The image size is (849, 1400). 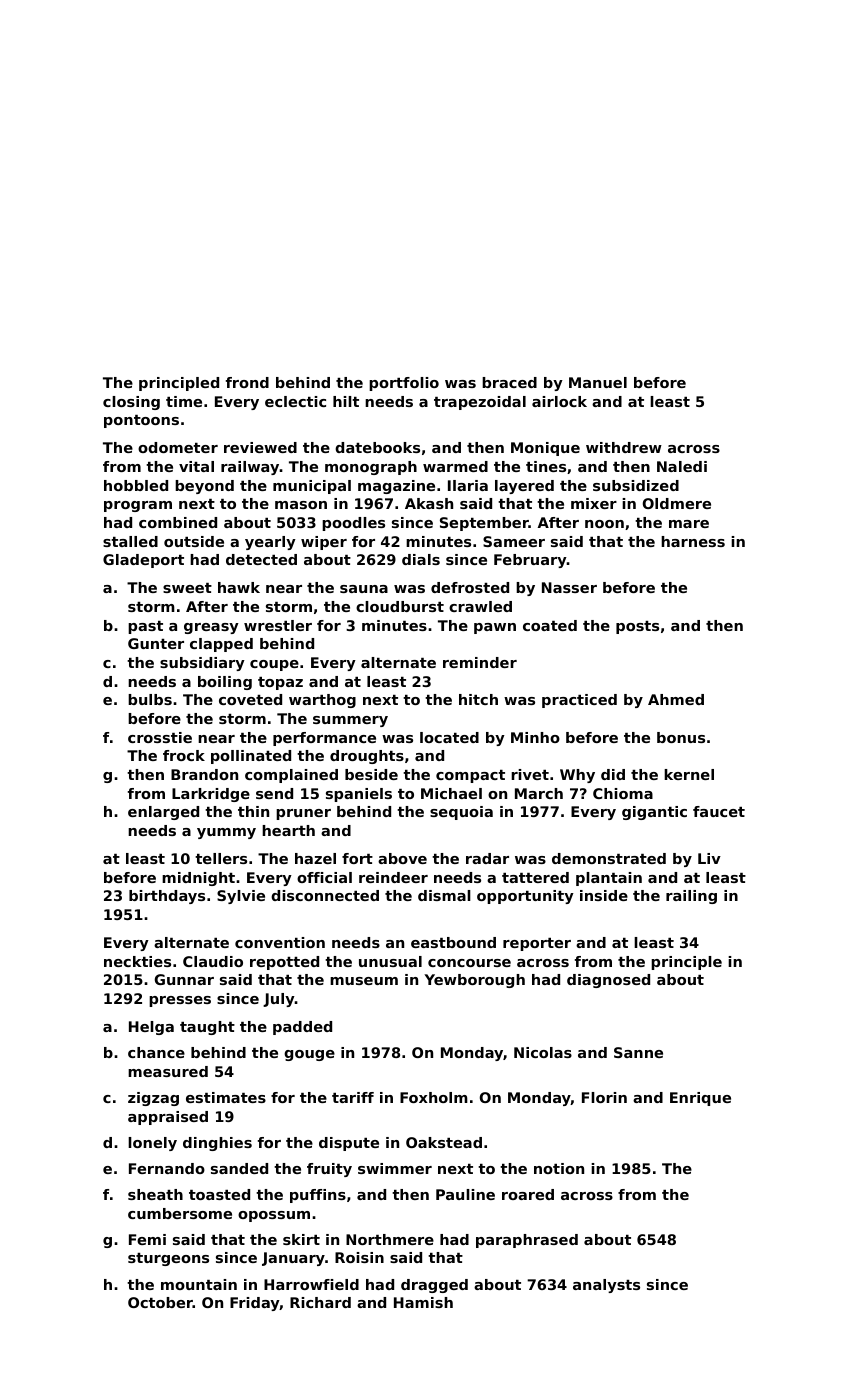 I want to click on tines, so click(x=546, y=466).
